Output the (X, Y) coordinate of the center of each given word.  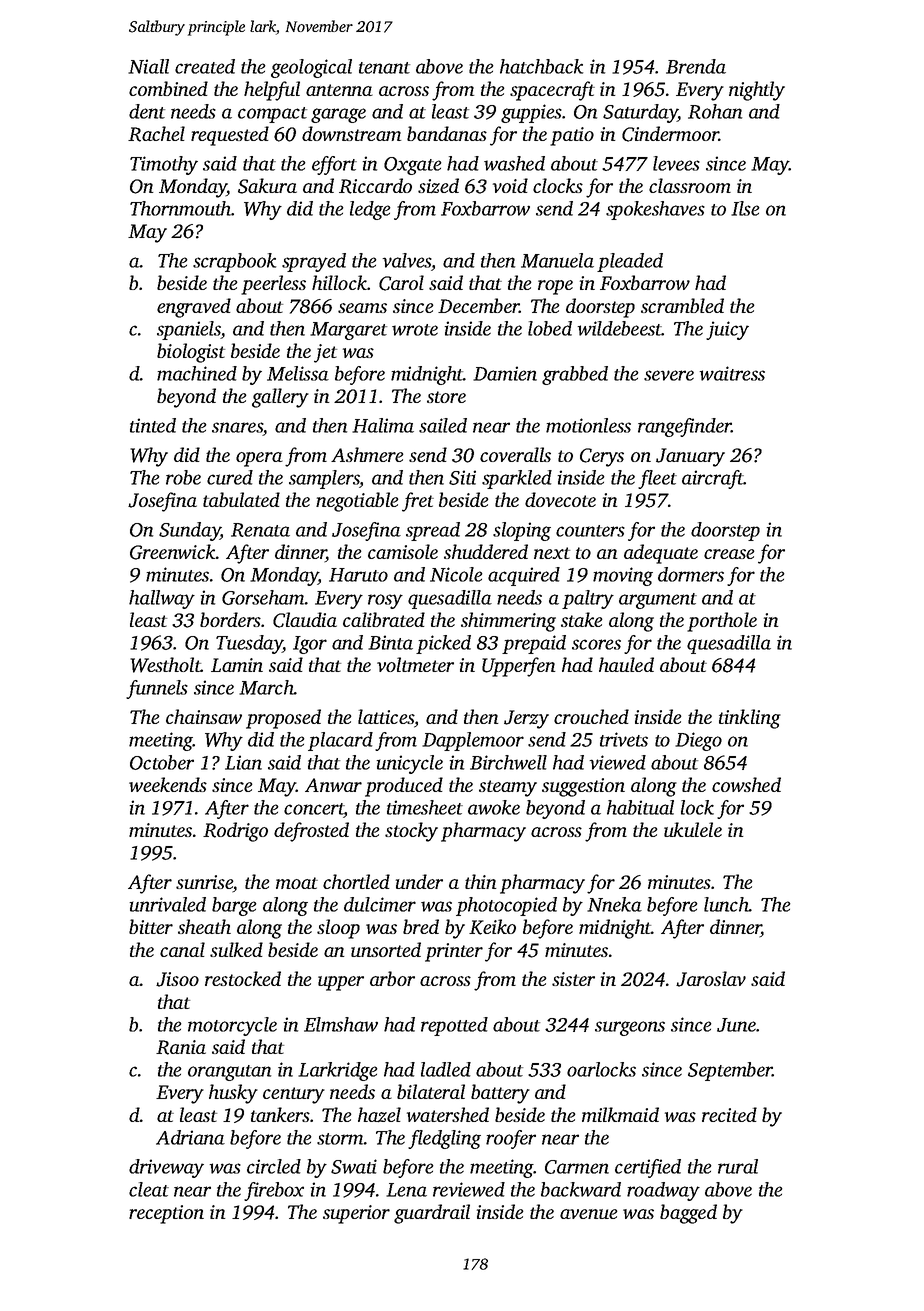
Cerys (602, 457)
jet (325, 353)
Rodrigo (235, 832)
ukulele (693, 829)
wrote (415, 330)
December (478, 305)
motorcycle (232, 1026)
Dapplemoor (473, 741)
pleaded (630, 262)
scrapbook (234, 262)
